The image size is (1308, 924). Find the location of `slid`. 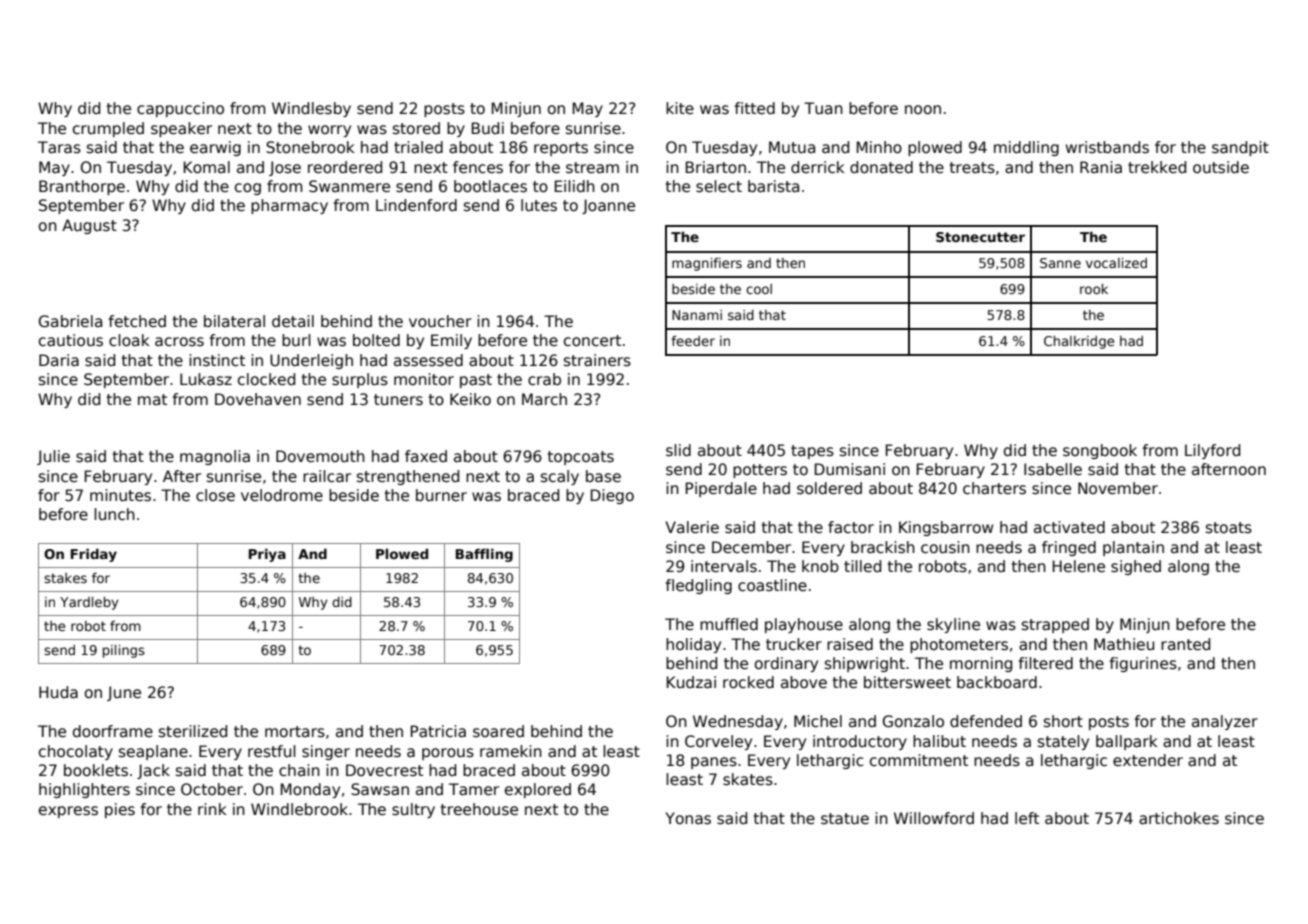

slid is located at coordinates (678, 450).
